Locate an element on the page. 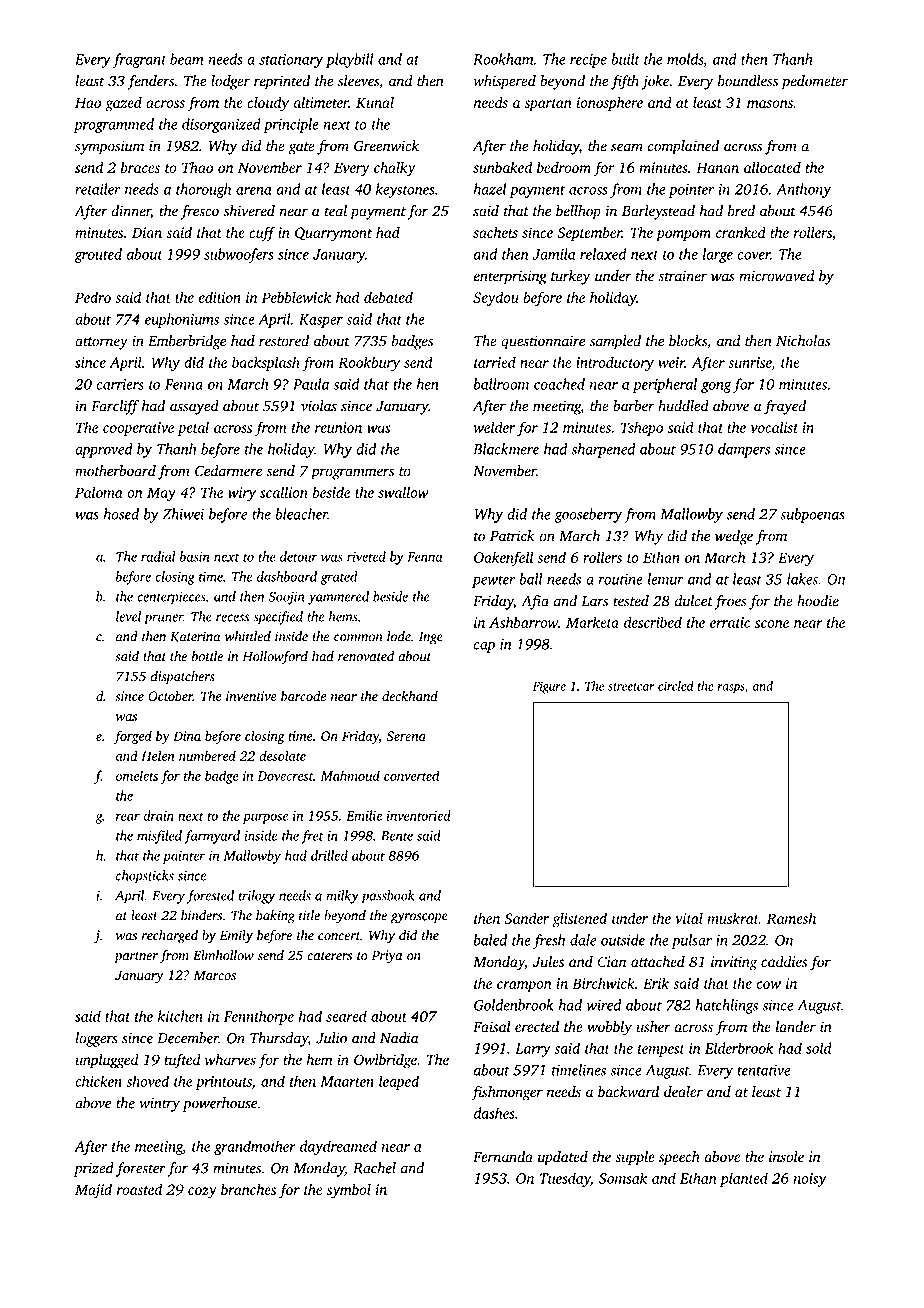 The height and width of the document is (1308, 924). inventoried is located at coordinates (419, 815).
